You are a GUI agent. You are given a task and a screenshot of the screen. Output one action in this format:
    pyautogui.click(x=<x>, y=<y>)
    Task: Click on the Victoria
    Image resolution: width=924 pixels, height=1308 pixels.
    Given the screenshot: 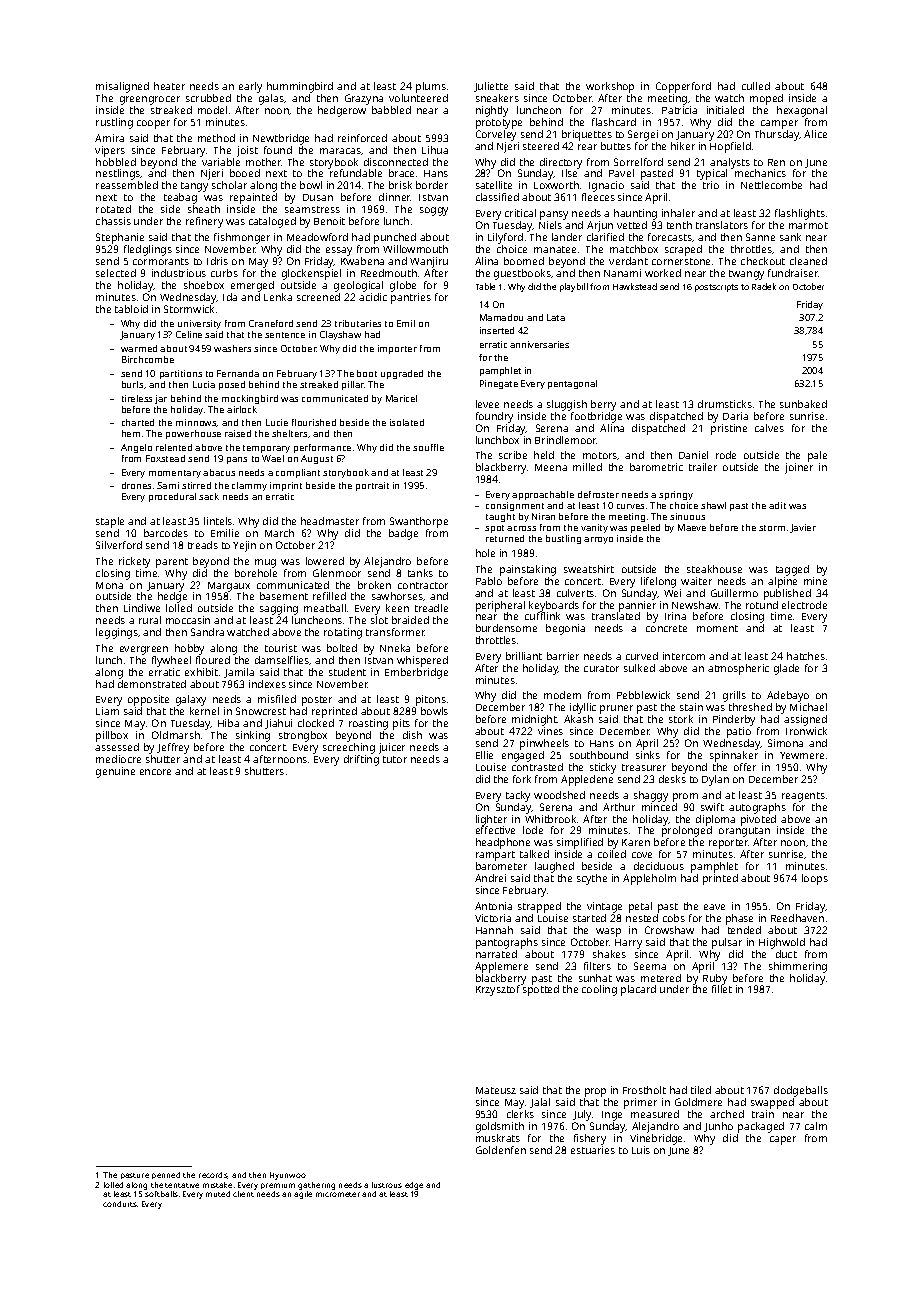 What is the action you would take?
    pyautogui.click(x=493, y=918)
